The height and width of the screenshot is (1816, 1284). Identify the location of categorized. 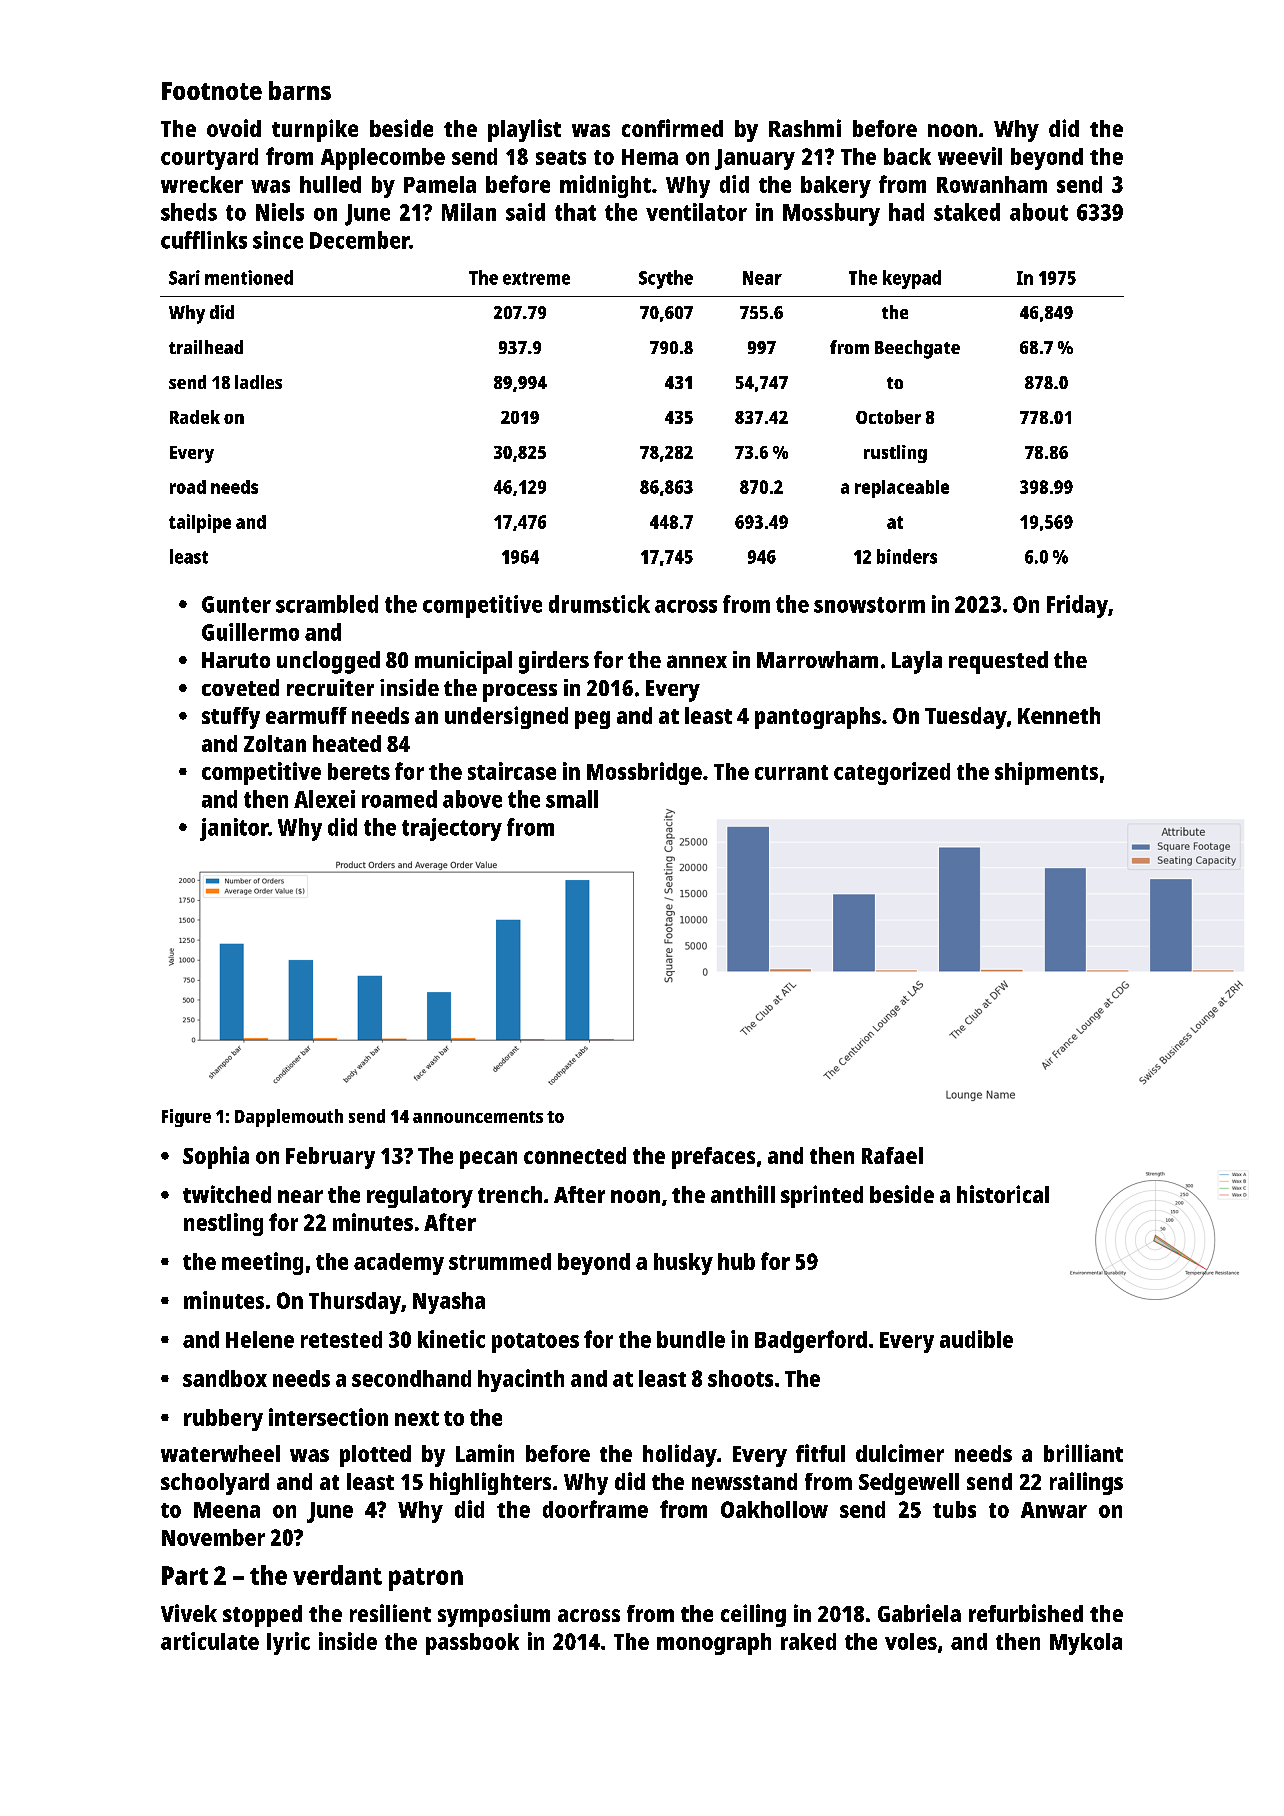
(892, 773).
